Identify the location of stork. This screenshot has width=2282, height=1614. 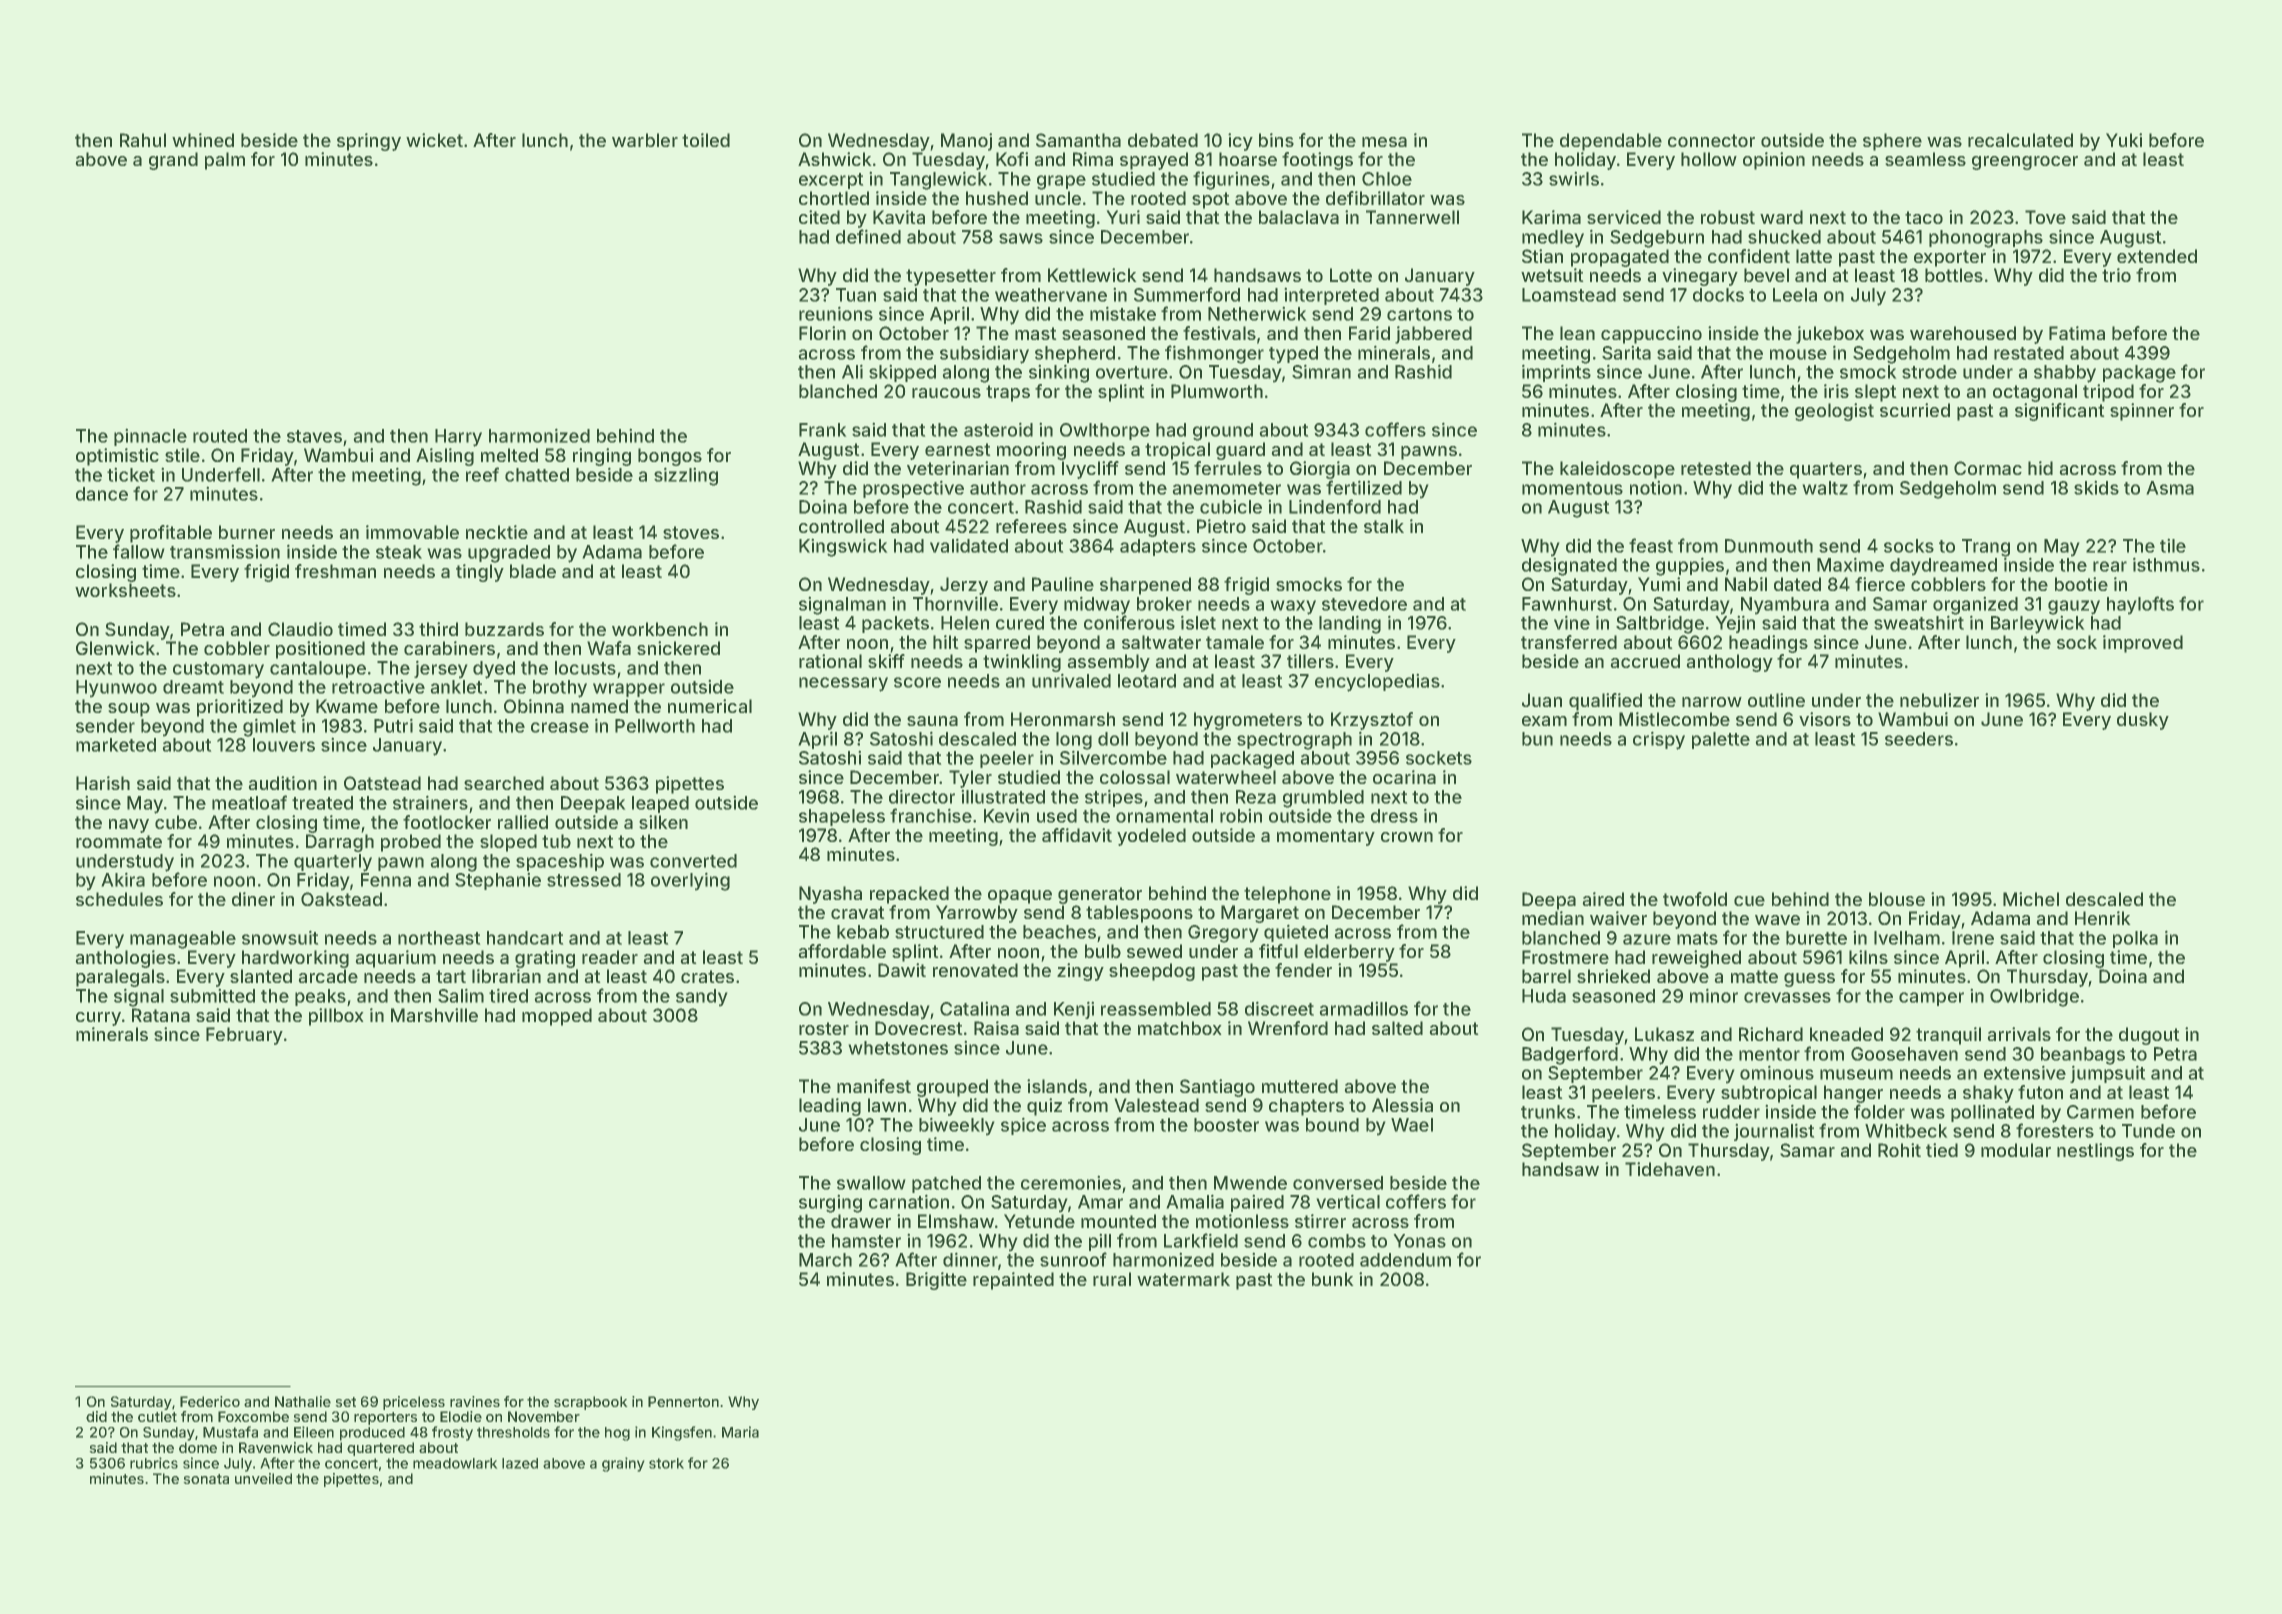
(666, 1463).
